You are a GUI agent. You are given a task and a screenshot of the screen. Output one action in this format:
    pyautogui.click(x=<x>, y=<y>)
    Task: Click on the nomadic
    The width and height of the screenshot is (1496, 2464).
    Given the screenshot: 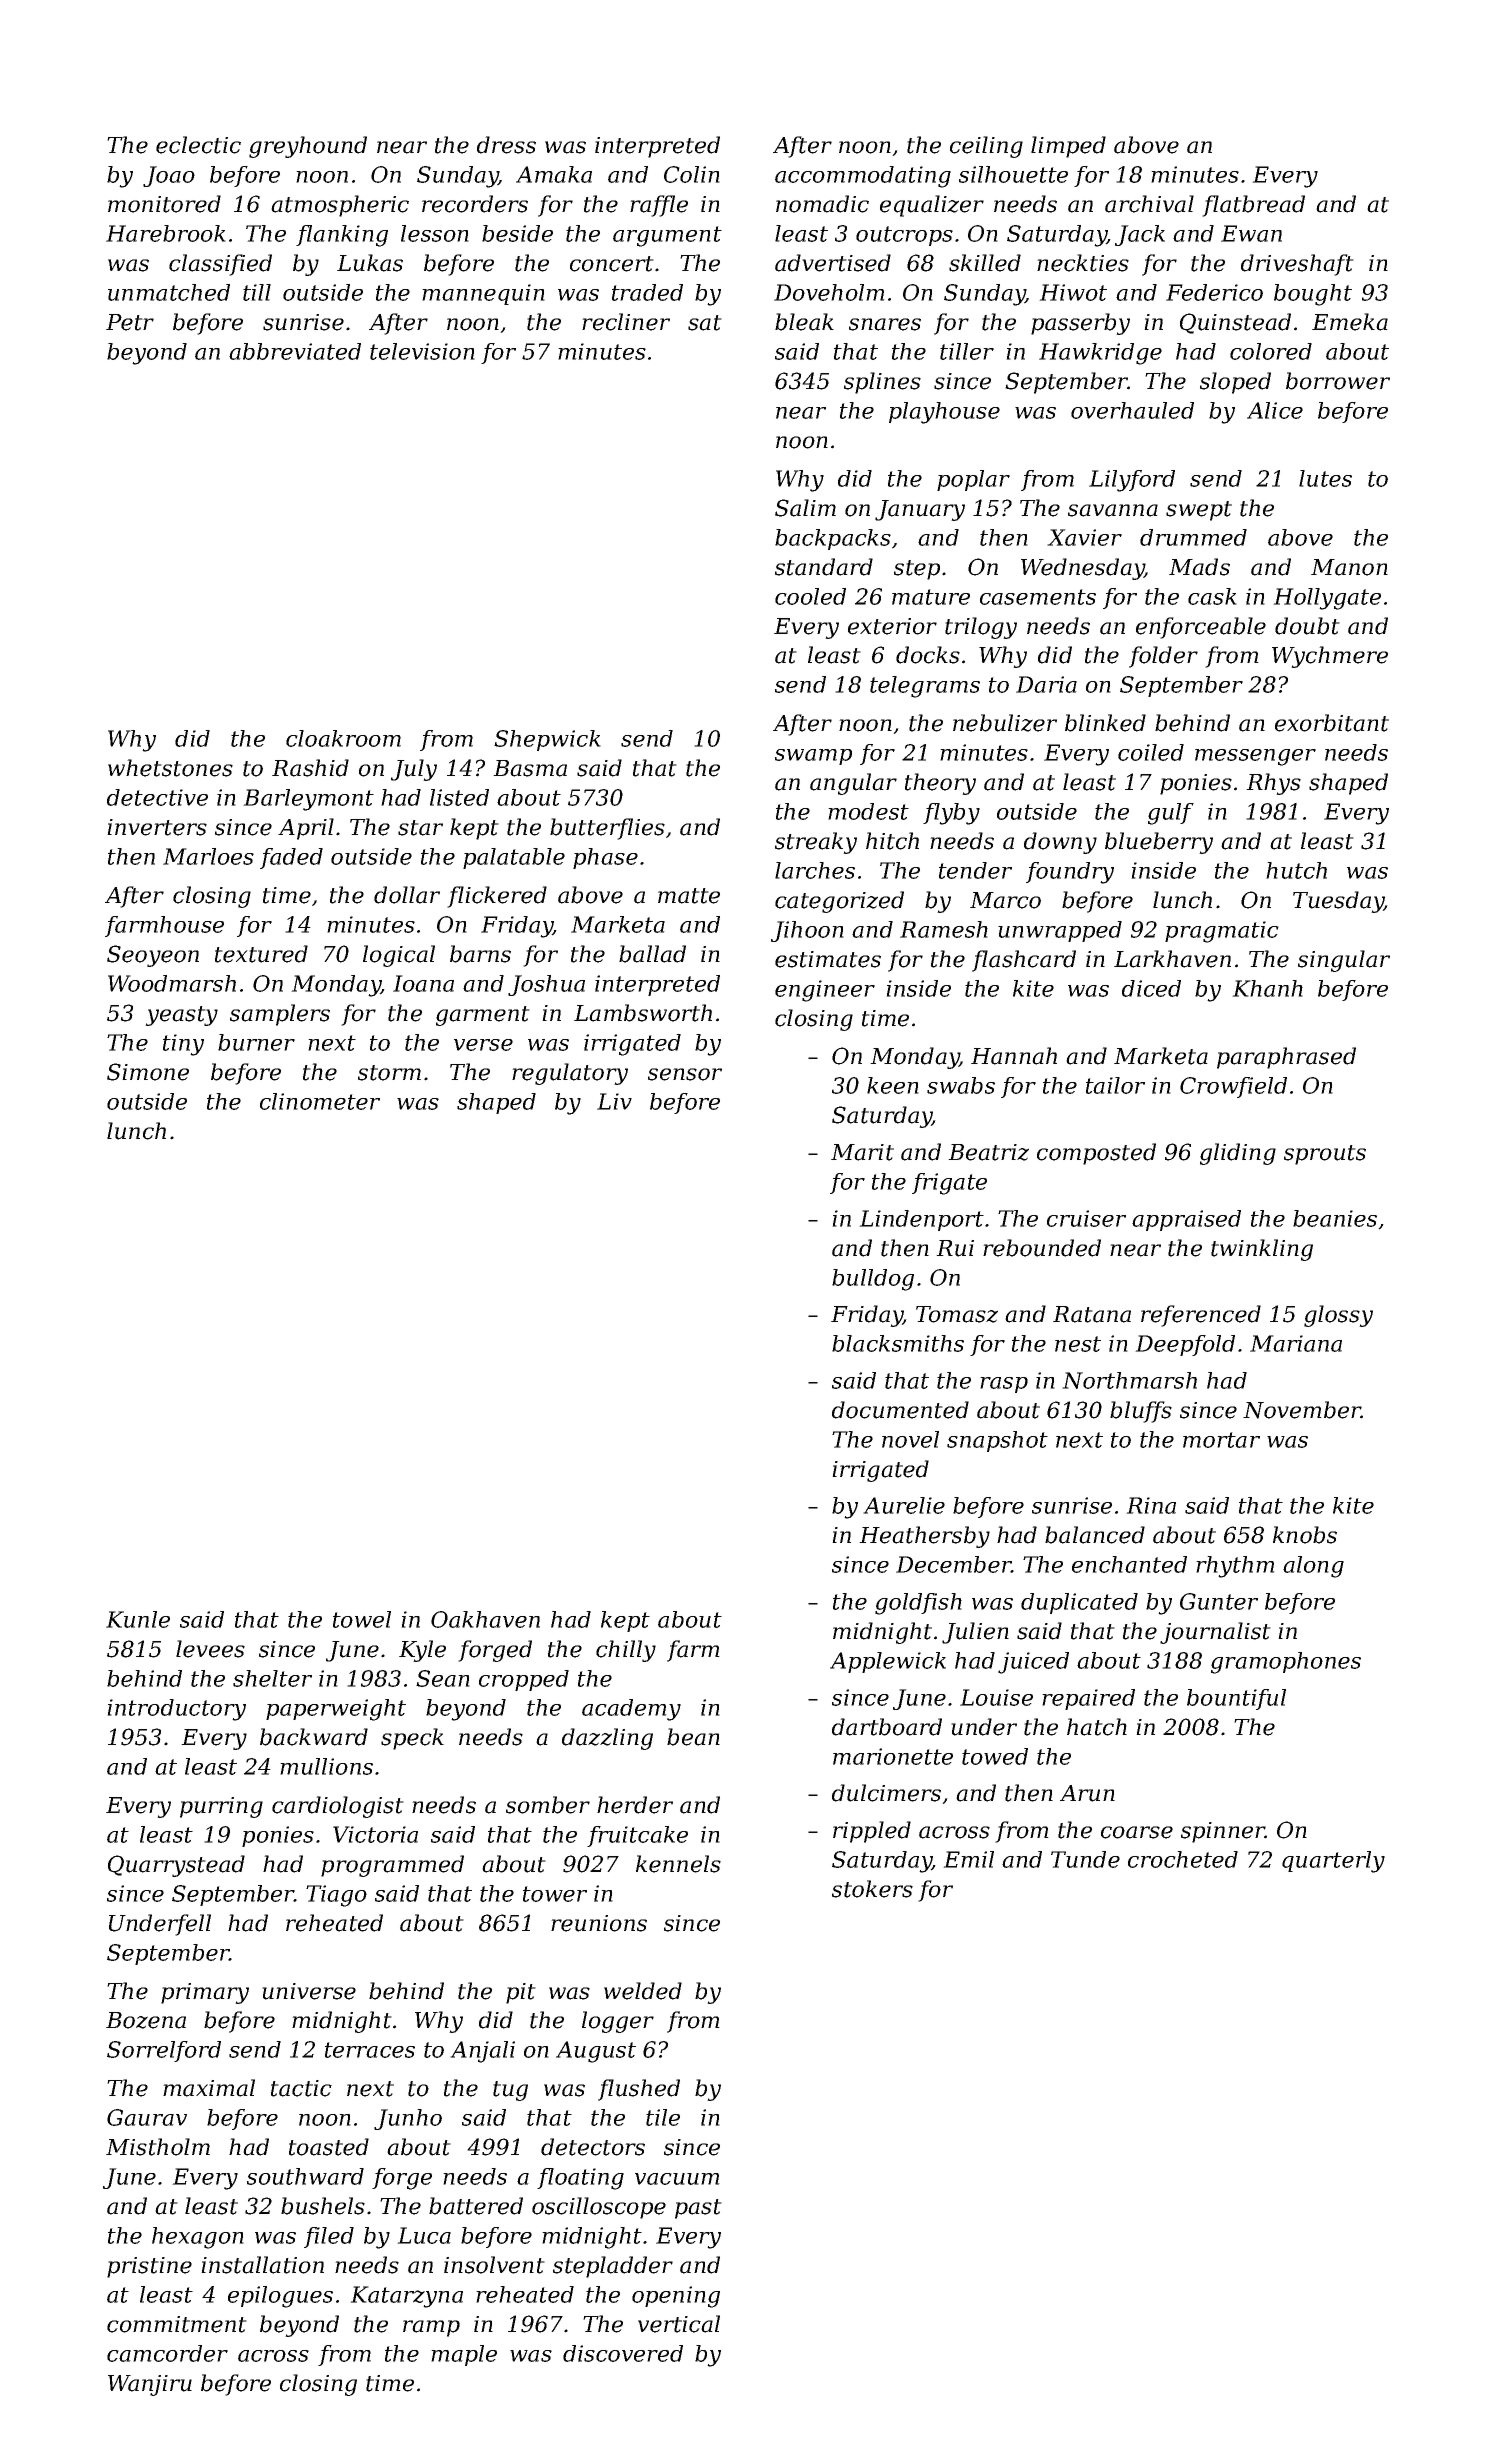 What is the action you would take?
    pyautogui.click(x=822, y=204)
